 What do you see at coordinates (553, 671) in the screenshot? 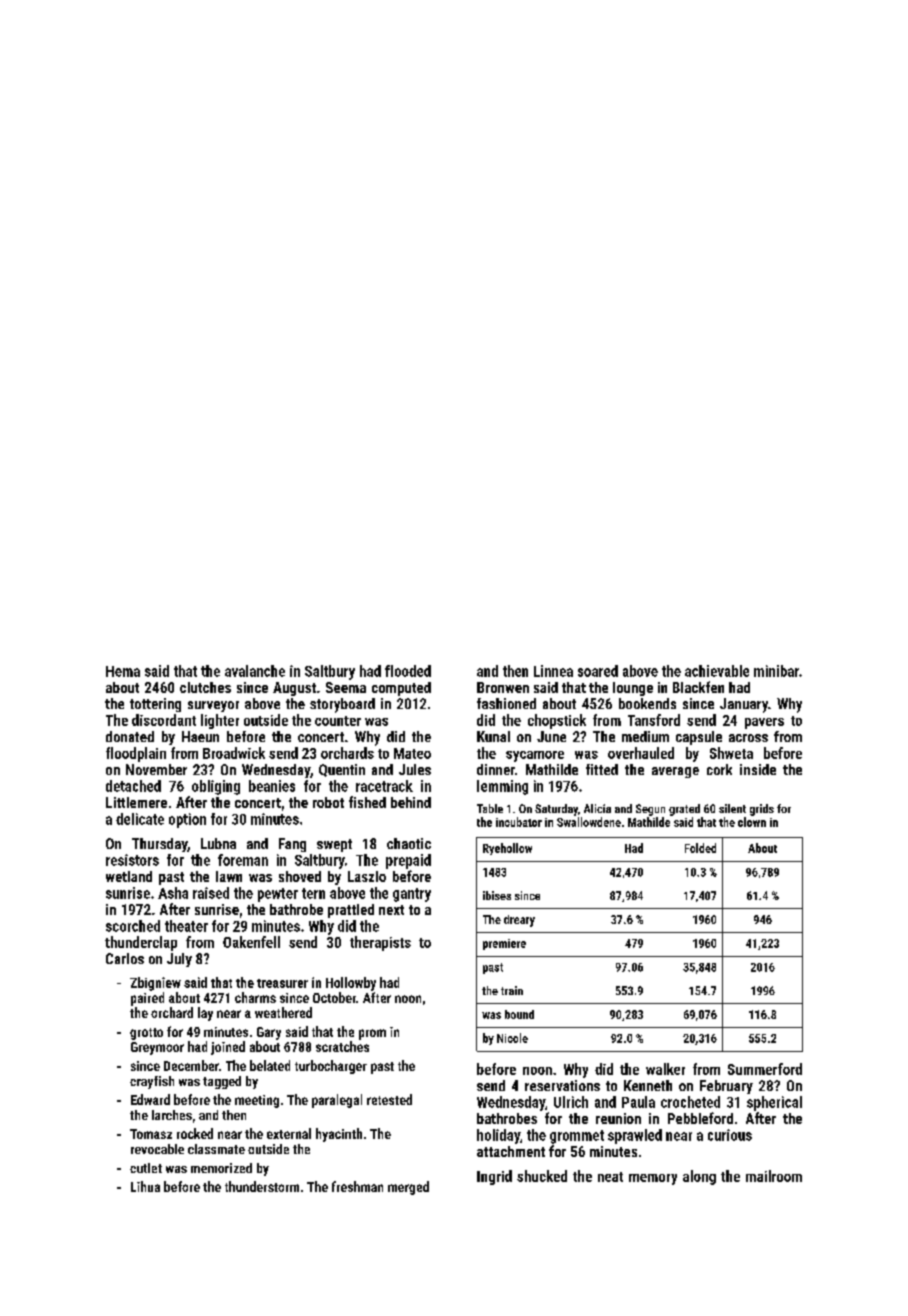
I see `Linnea` at bounding box center [553, 671].
